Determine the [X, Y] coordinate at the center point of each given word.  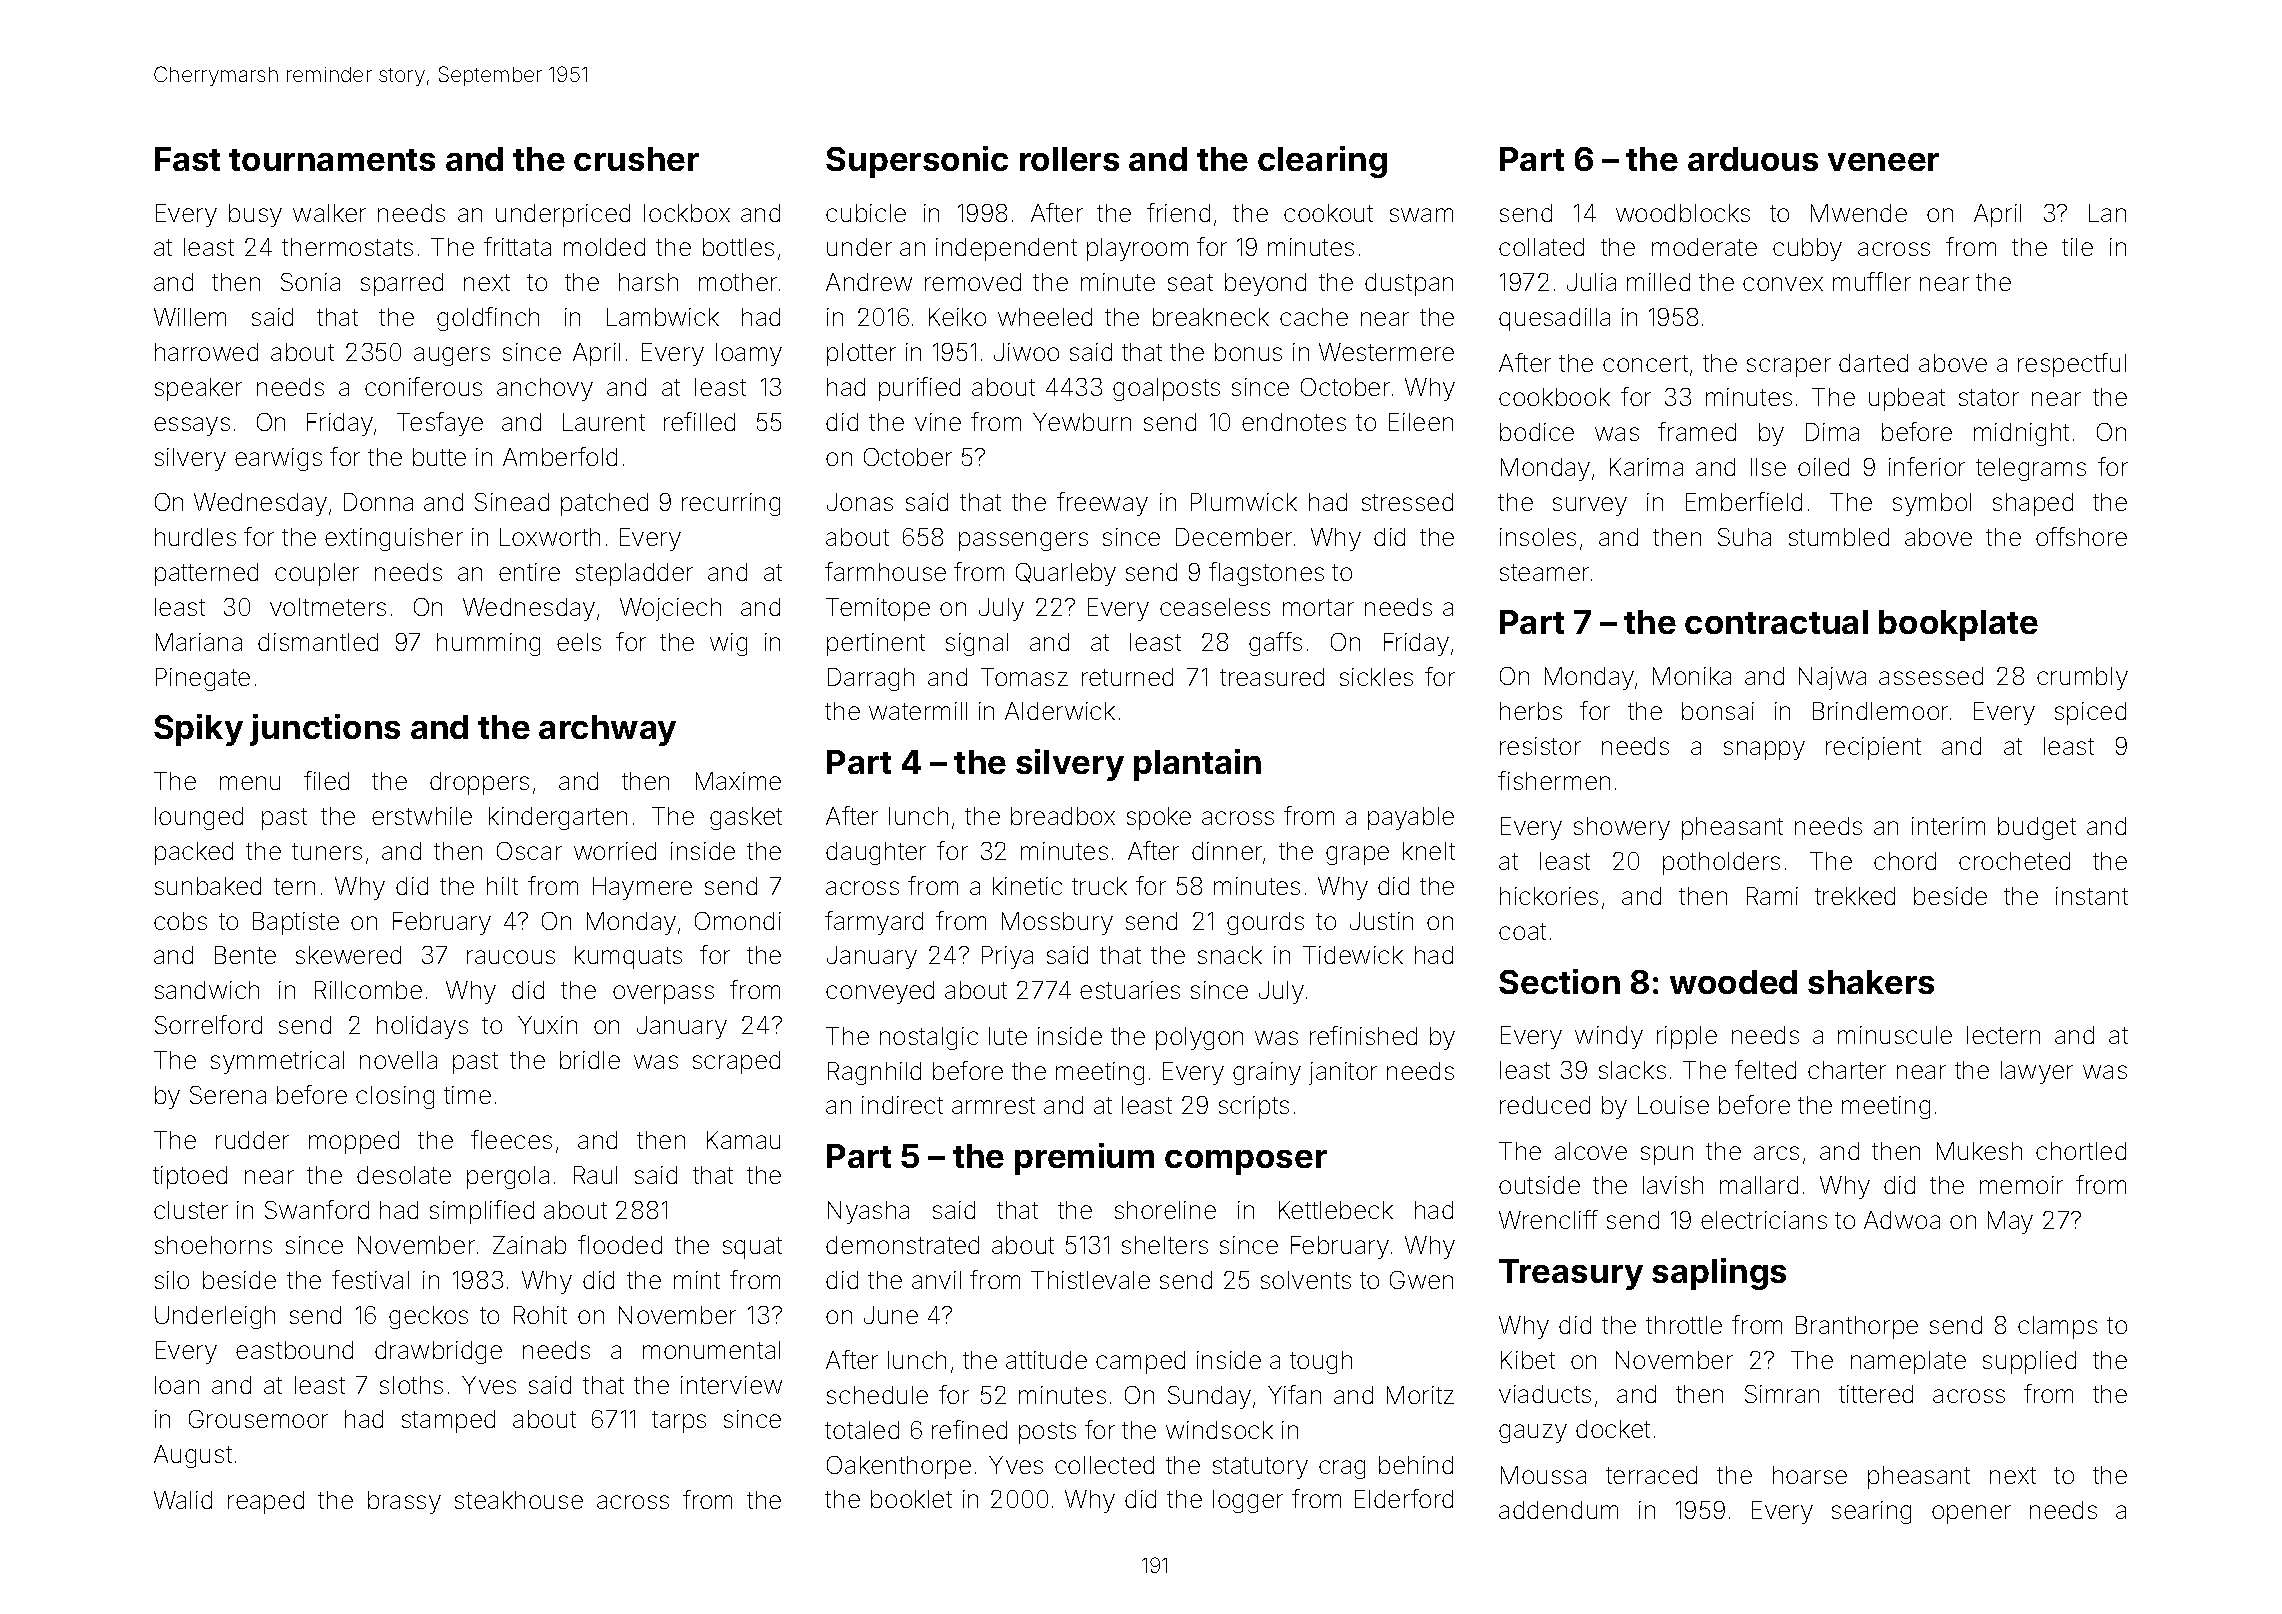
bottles [738, 247]
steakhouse [519, 1500]
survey [1590, 506]
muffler [1872, 281]
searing [1871, 1512]
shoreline [1165, 1210]
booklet [911, 1499]
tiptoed [190, 1177]
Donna [378, 502]
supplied [2029, 1362]
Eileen [1421, 422]
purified [919, 389]
